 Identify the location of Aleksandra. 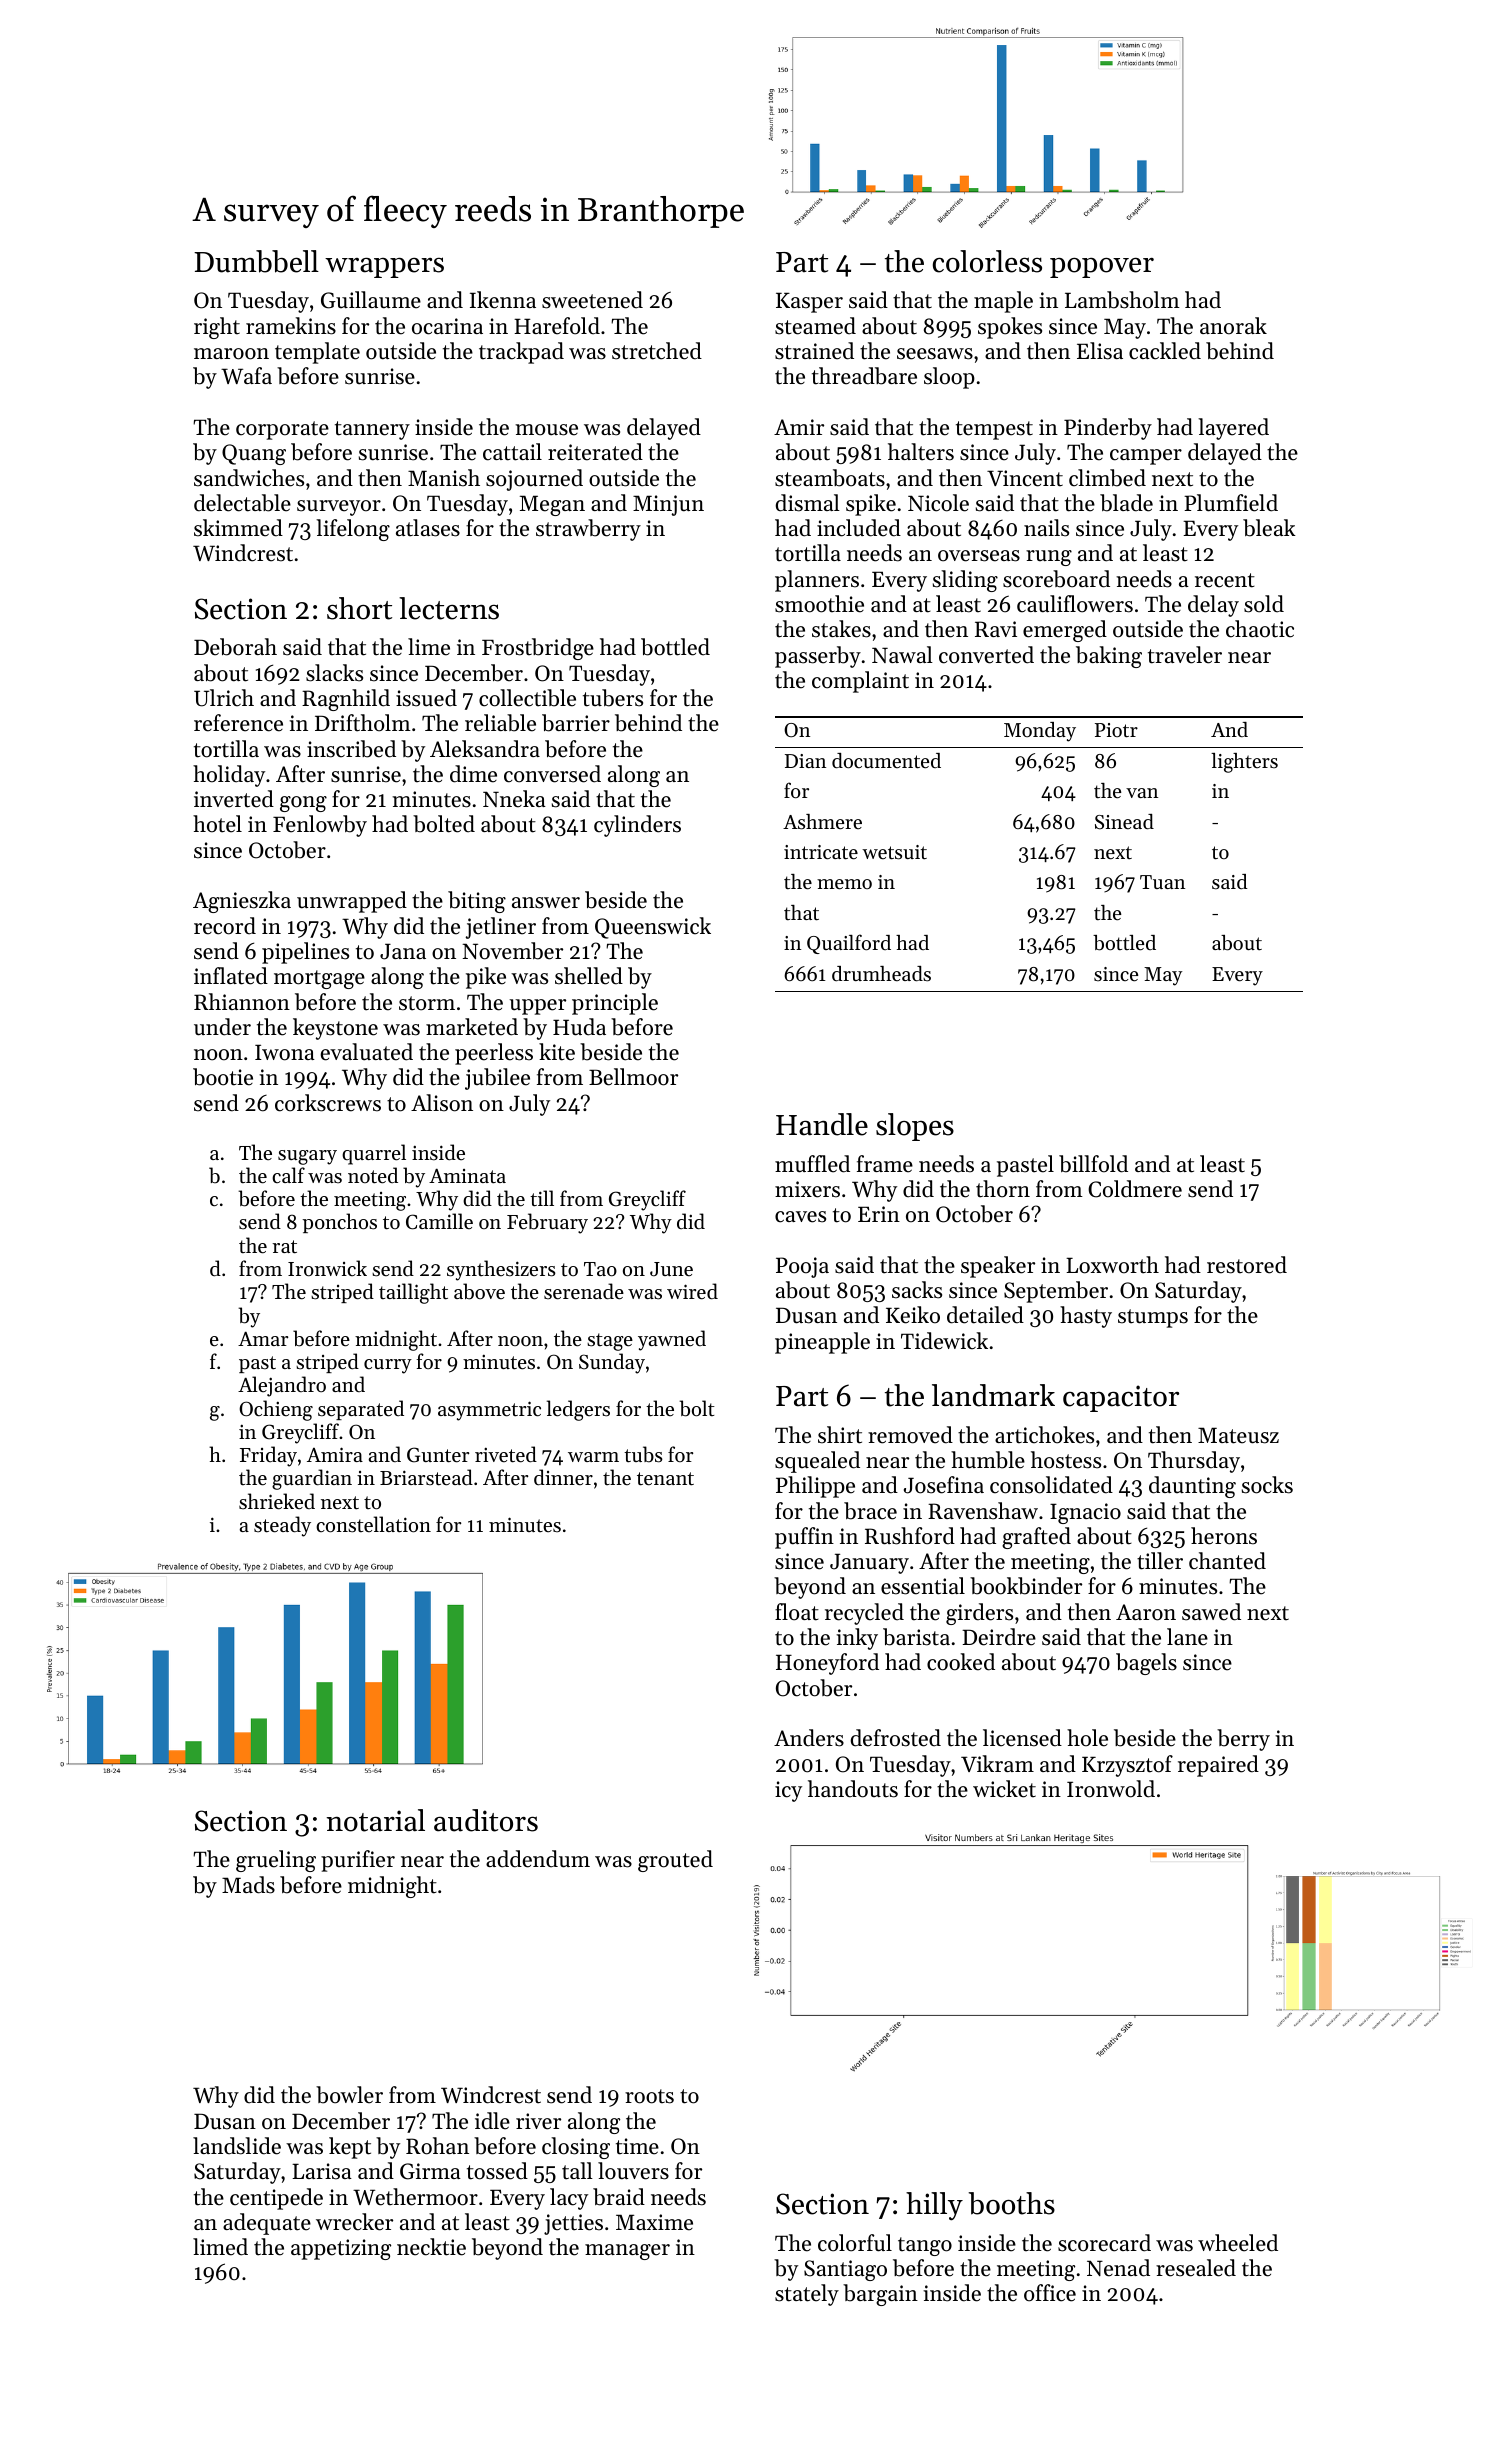
(485, 749).
